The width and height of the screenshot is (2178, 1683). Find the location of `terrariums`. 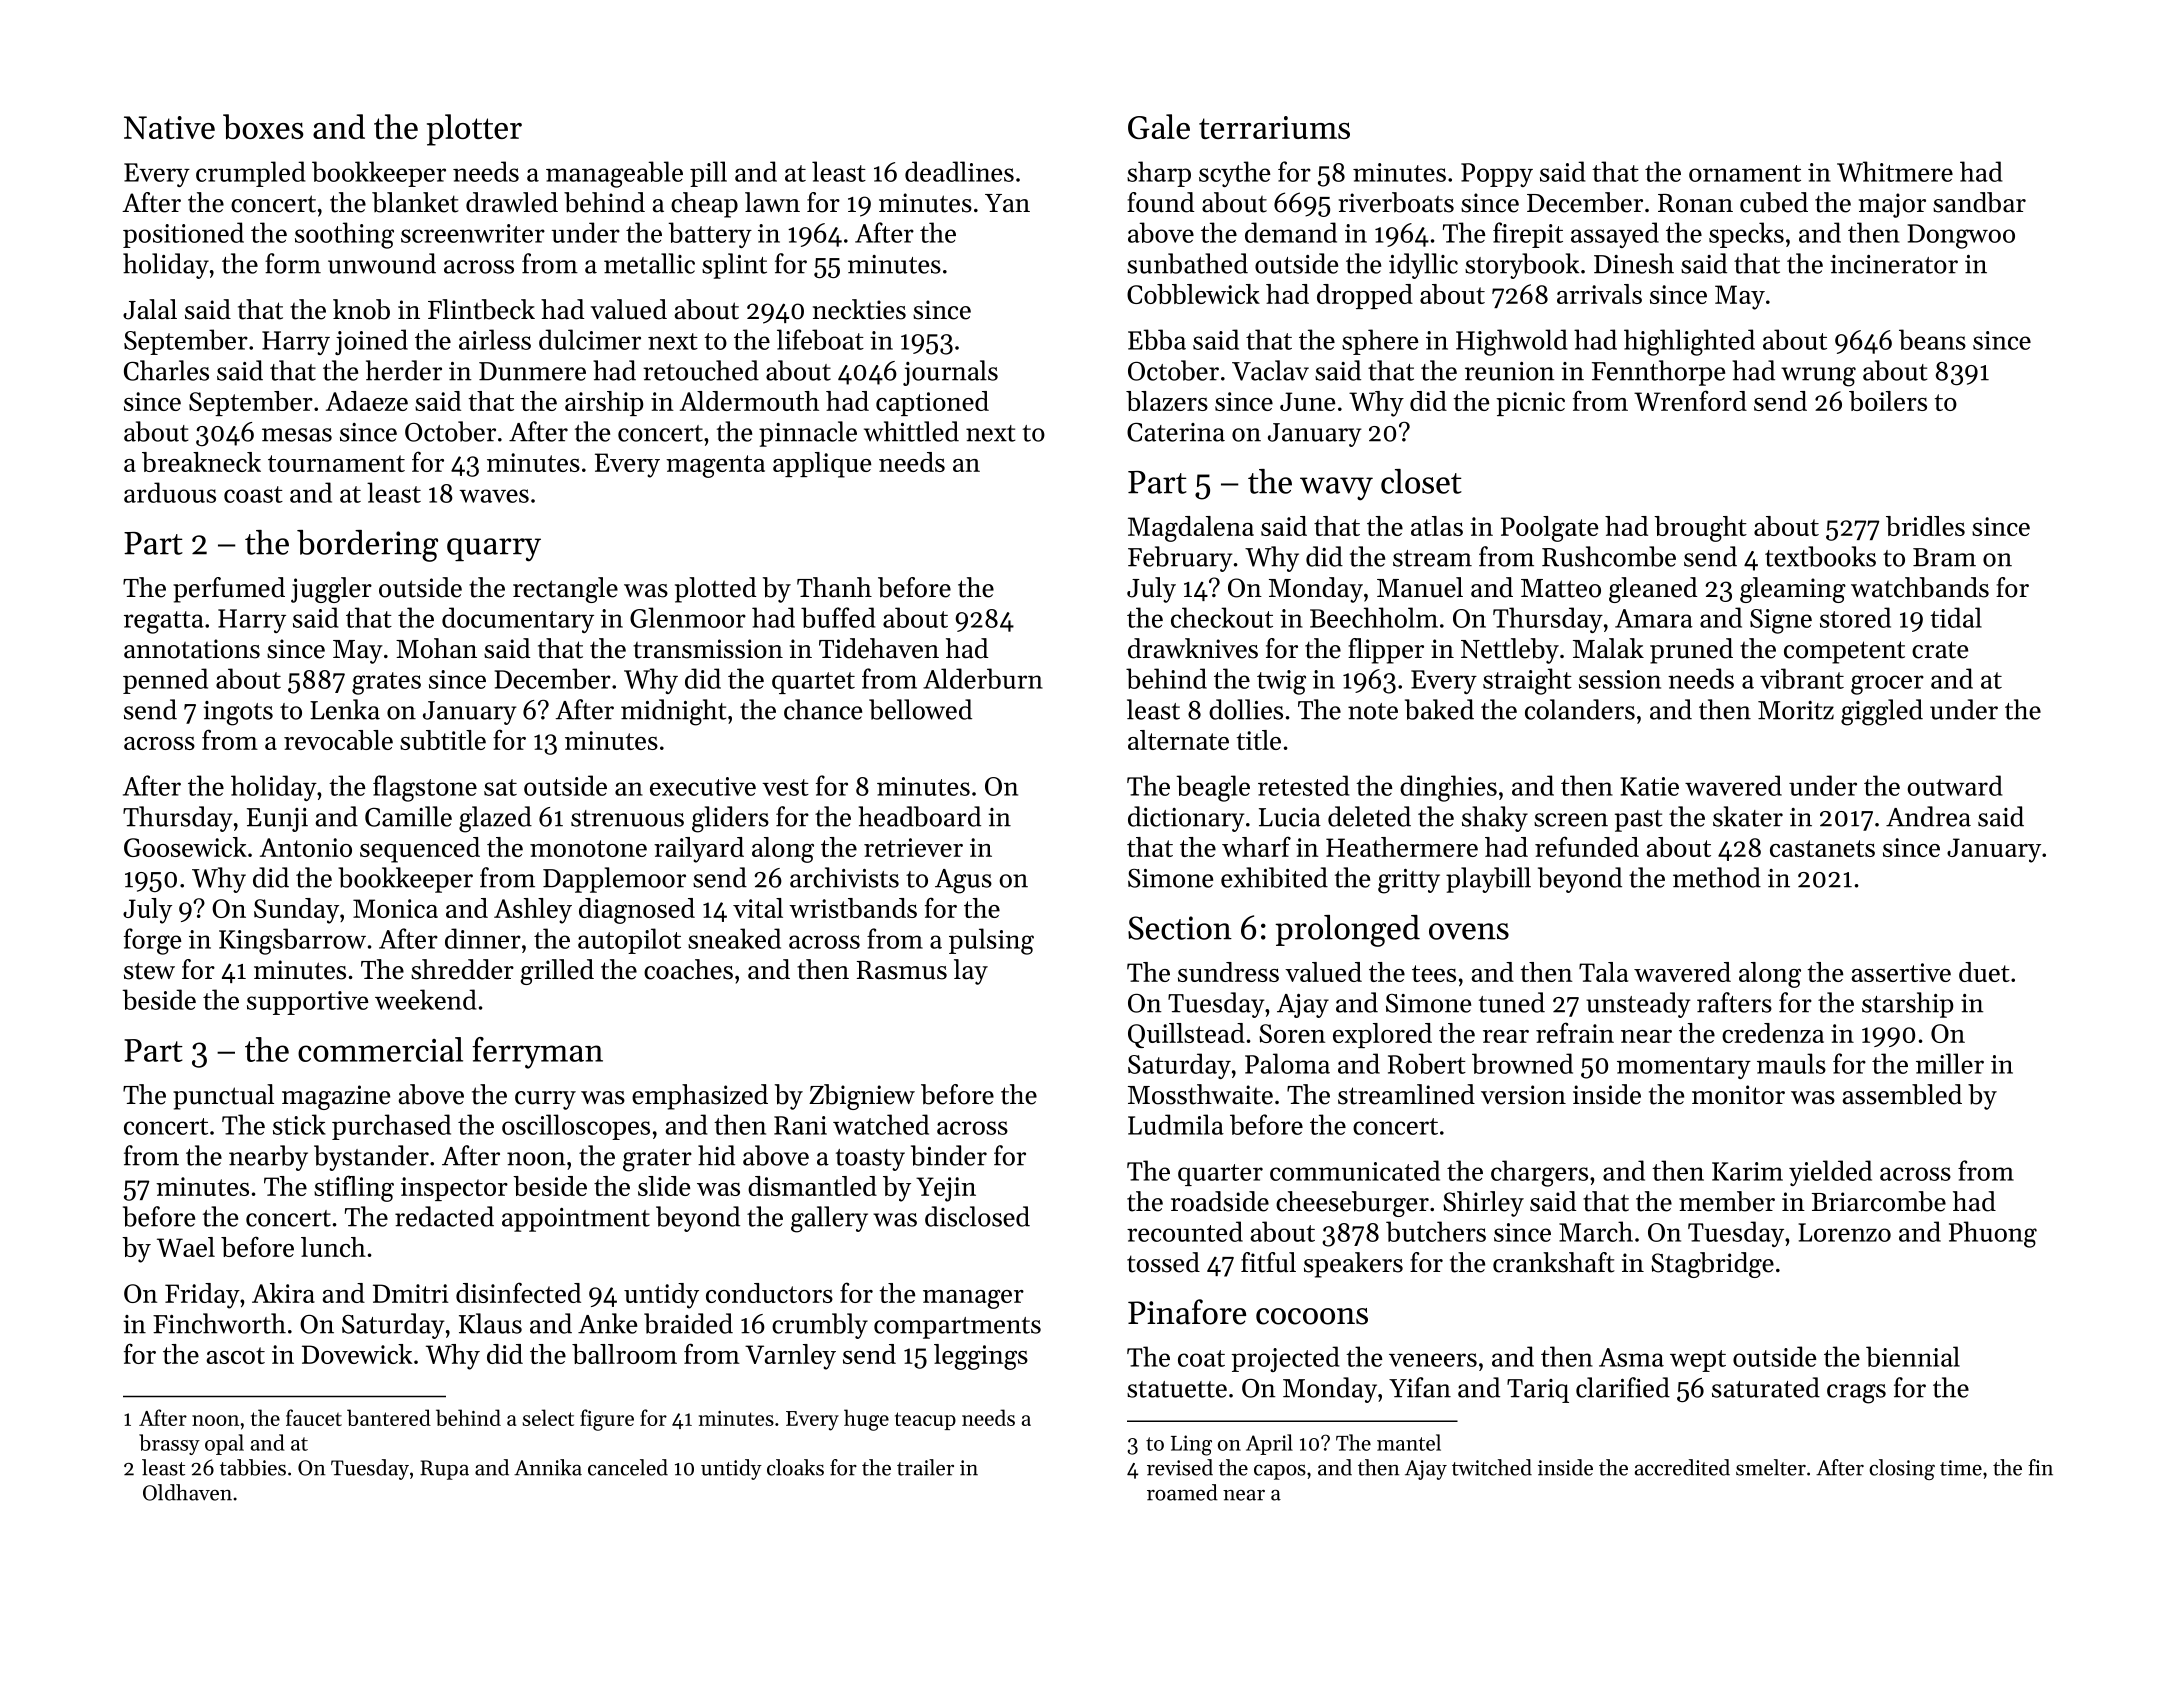

terrariums is located at coordinates (1274, 127).
